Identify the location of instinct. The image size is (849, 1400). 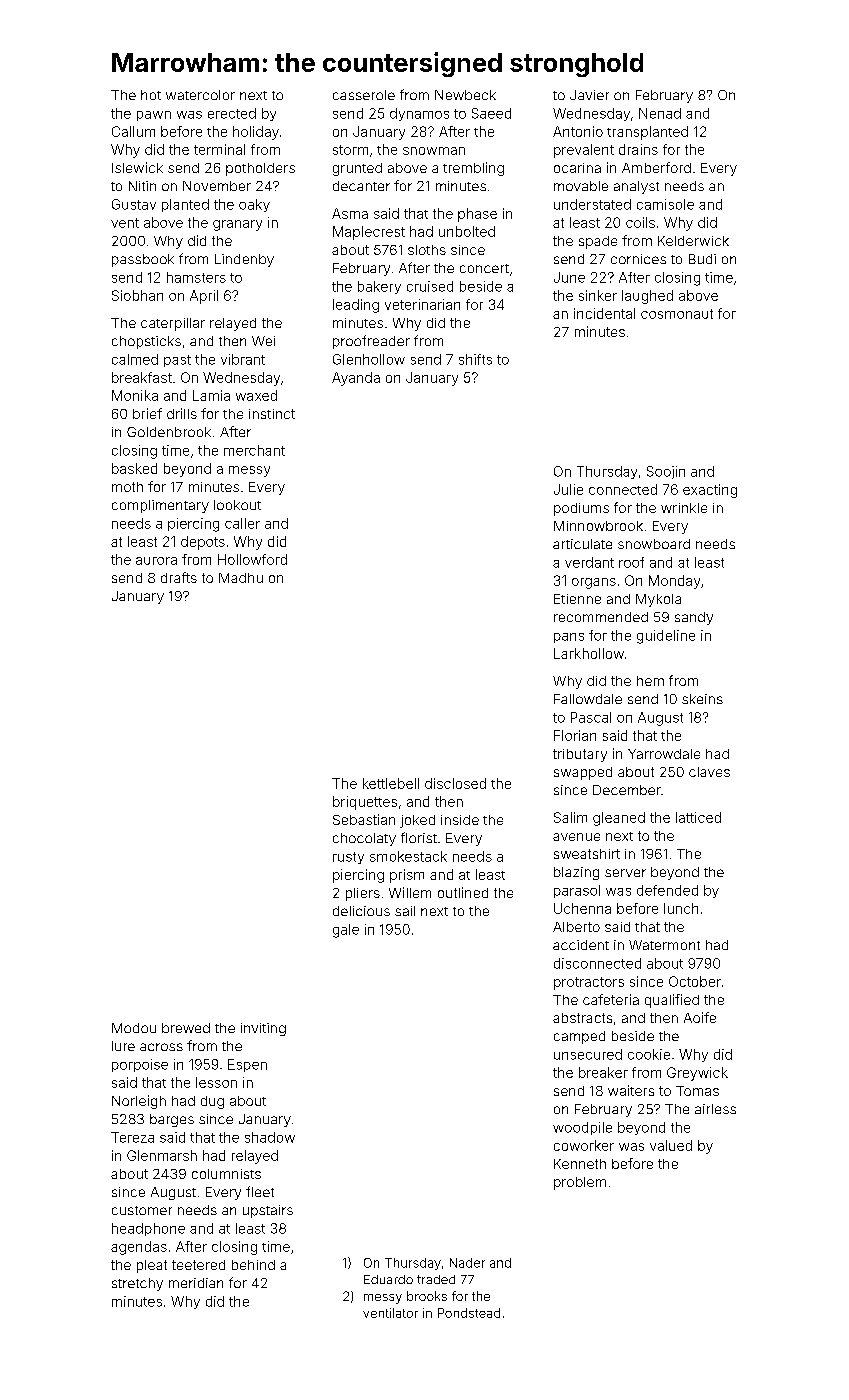
(272, 414).
